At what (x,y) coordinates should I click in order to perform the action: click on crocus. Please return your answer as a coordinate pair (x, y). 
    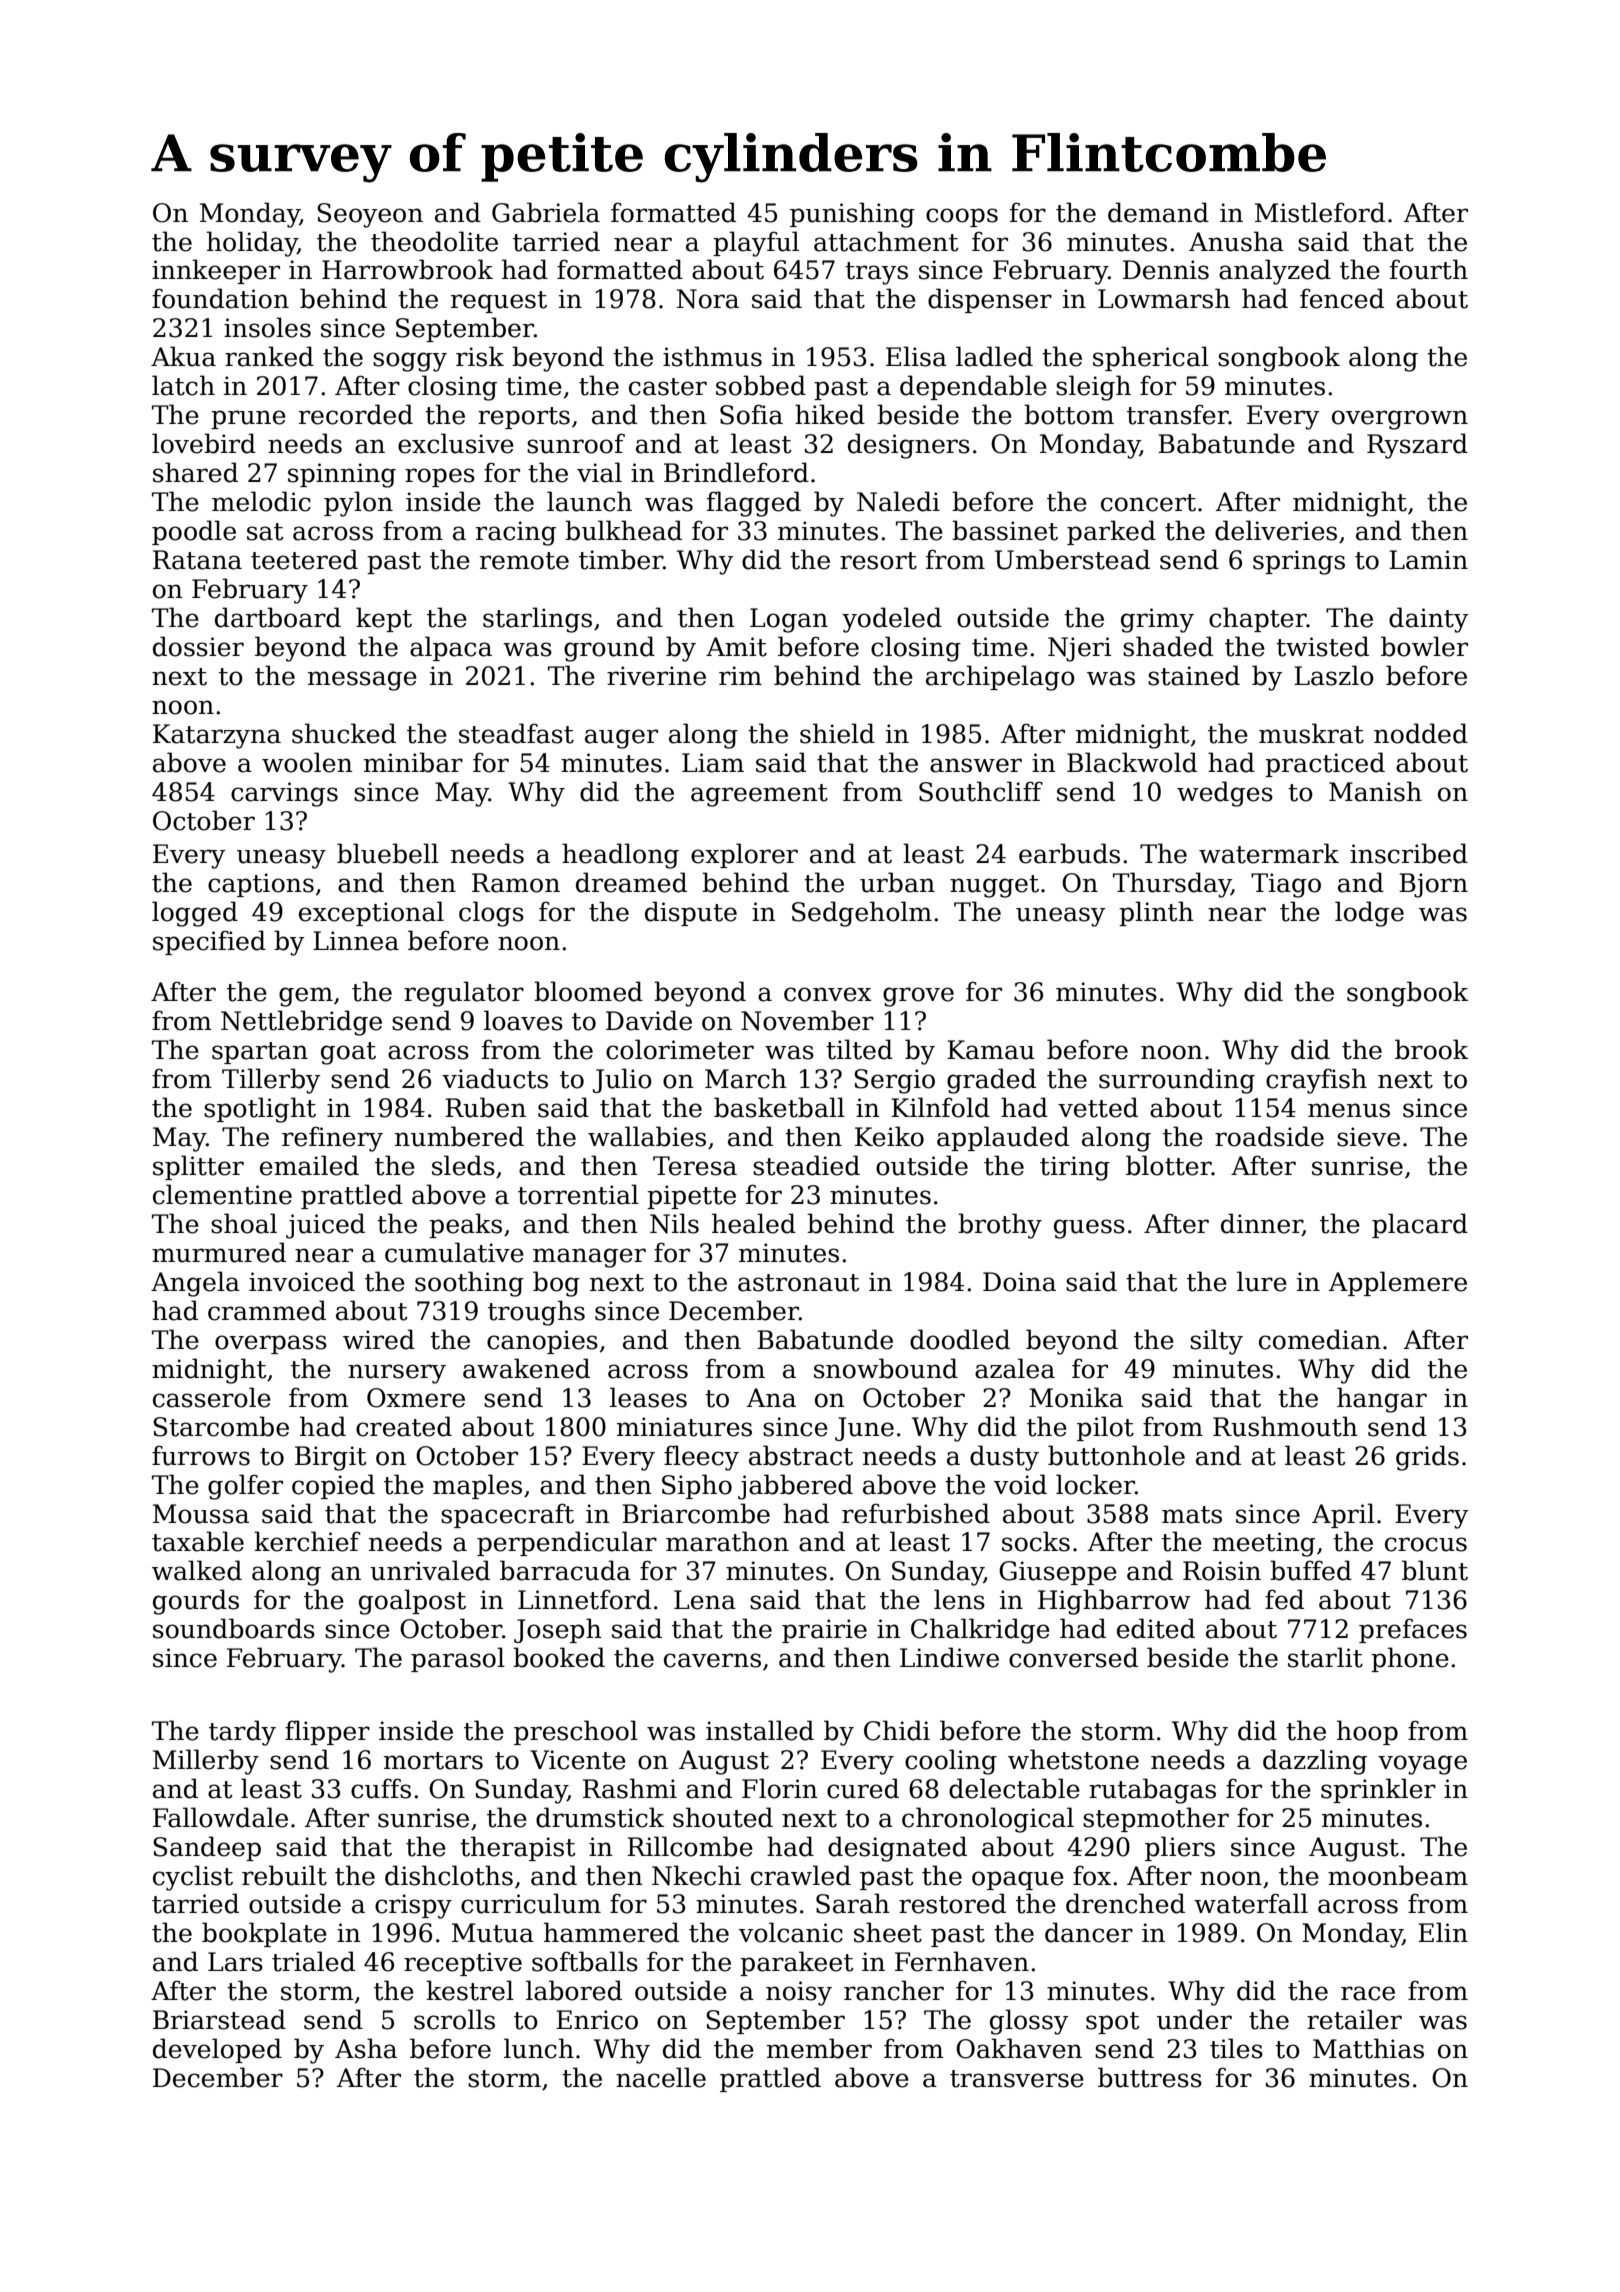
    Looking at the image, I should click on (1426, 1544).
